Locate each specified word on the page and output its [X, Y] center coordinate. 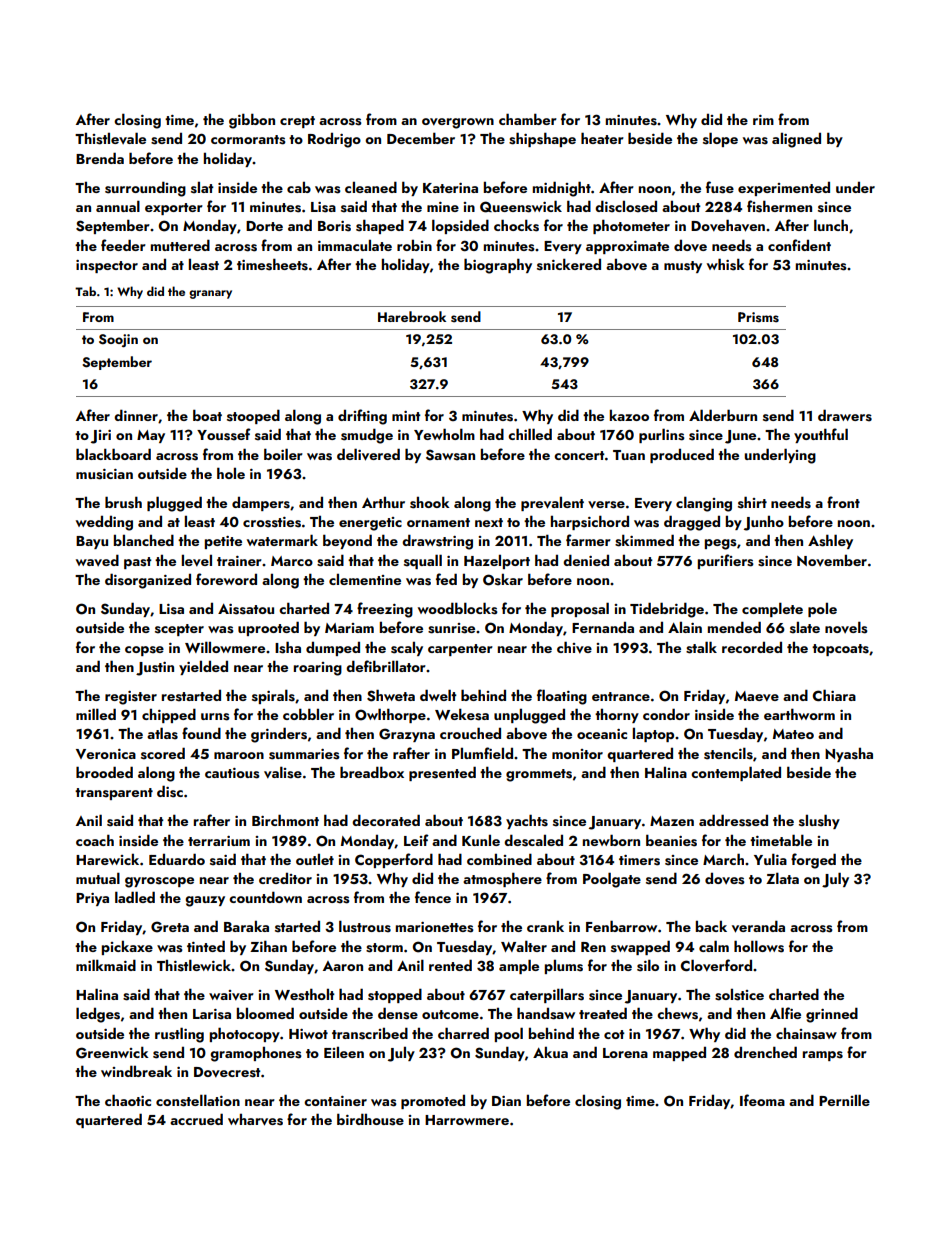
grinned [832, 1015]
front [843, 502]
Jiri [101, 437]
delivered [368, 454]
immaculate [355, 245]
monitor [577, 754]
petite [223, 542]
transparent [114, 794]
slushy [819, 821]
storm [384, 948]
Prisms [758, 317]
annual [118, 206]
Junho [764, 523]
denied [586, 560]
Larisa [212, 1014]
